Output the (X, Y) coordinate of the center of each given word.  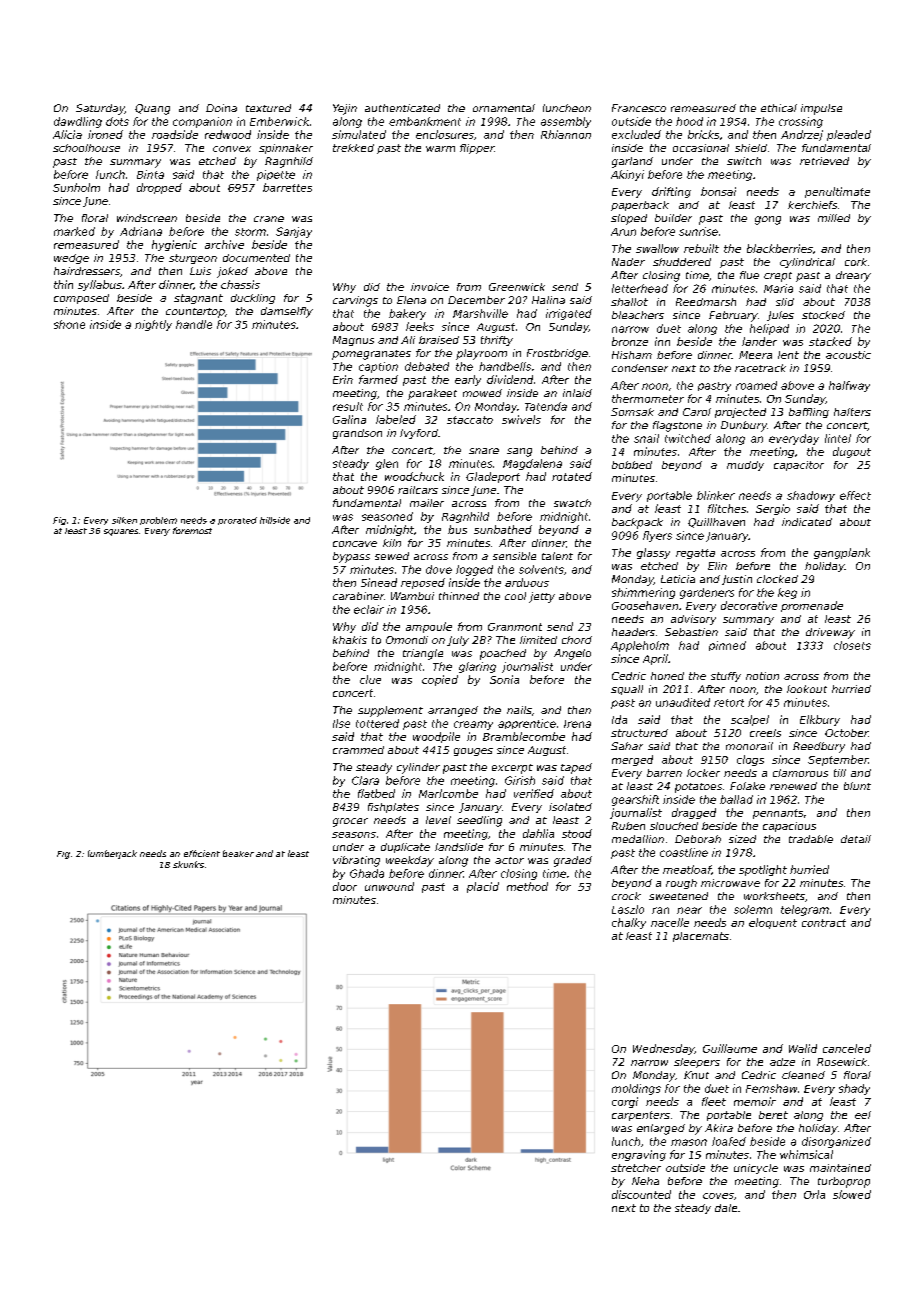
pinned (727, 646)
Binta (150, 174)
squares (121, 532)
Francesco (639, 108)
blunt (857, 786)
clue (370, 679)
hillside (275, 520)
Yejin (345, 109)
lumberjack (112, 854)
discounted (641, 1194)
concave (355, 544)
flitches (727, 508)
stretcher (636, 1168)
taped (576, 768)
